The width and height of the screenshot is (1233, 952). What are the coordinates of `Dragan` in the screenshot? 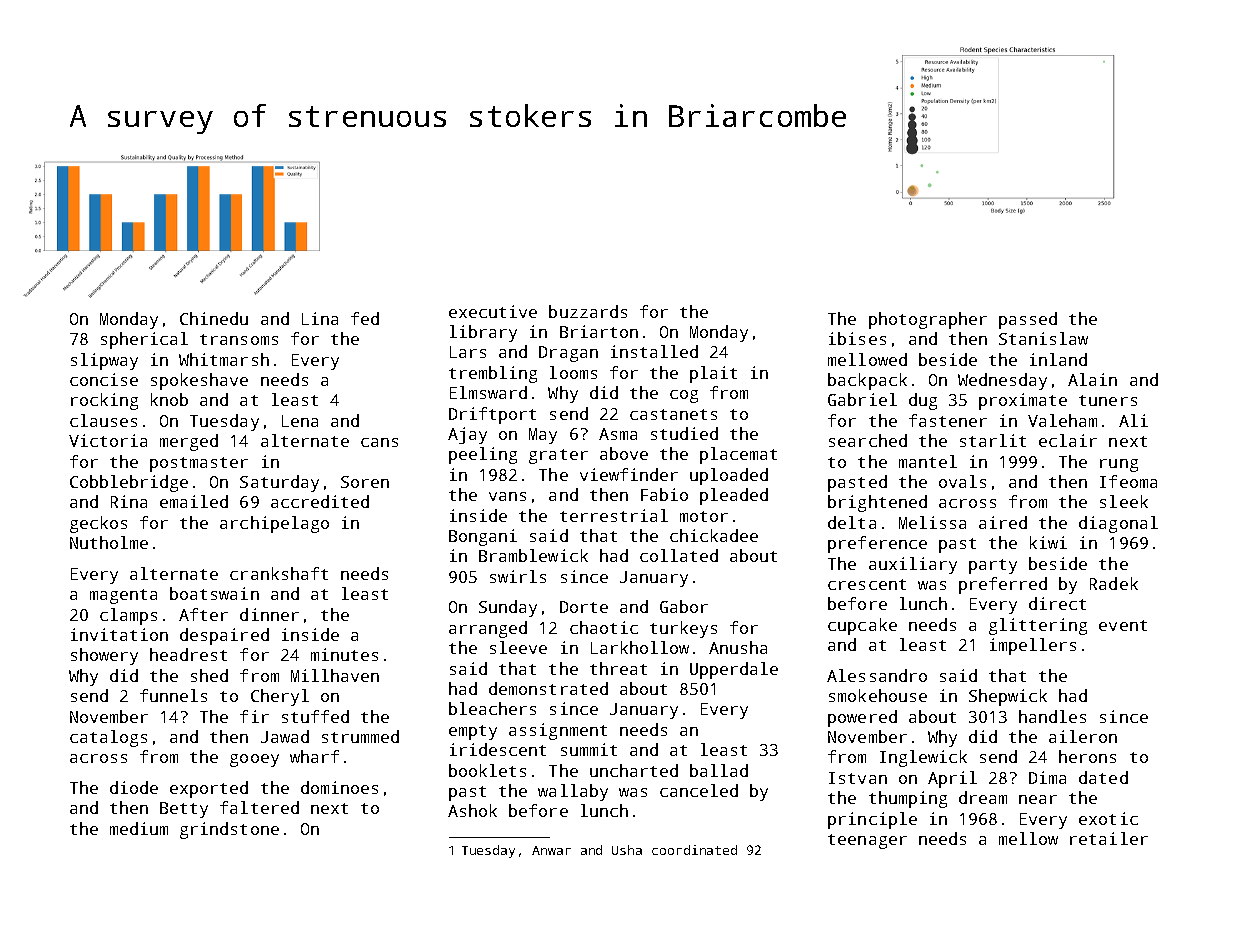 It's located at (568, 354).
